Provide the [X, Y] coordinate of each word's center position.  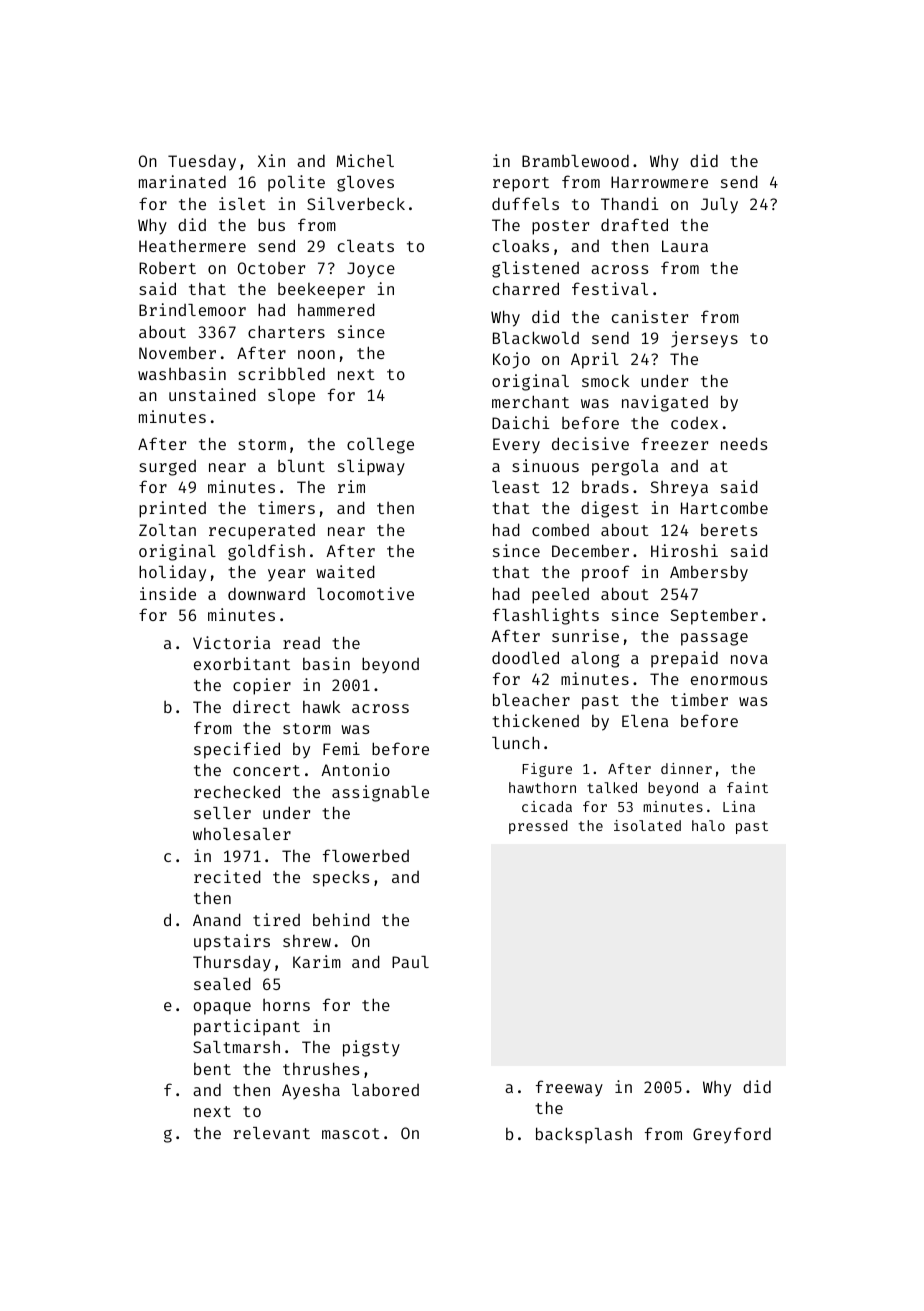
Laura [685, 246]
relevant [271, 1133]
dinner [686, 768]
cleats [366, 246]
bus [271, 224]
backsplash [584, 1135]
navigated [665, 403]
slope [291, 397]
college [380, 446]
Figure [547, 770]
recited [227, 876]
